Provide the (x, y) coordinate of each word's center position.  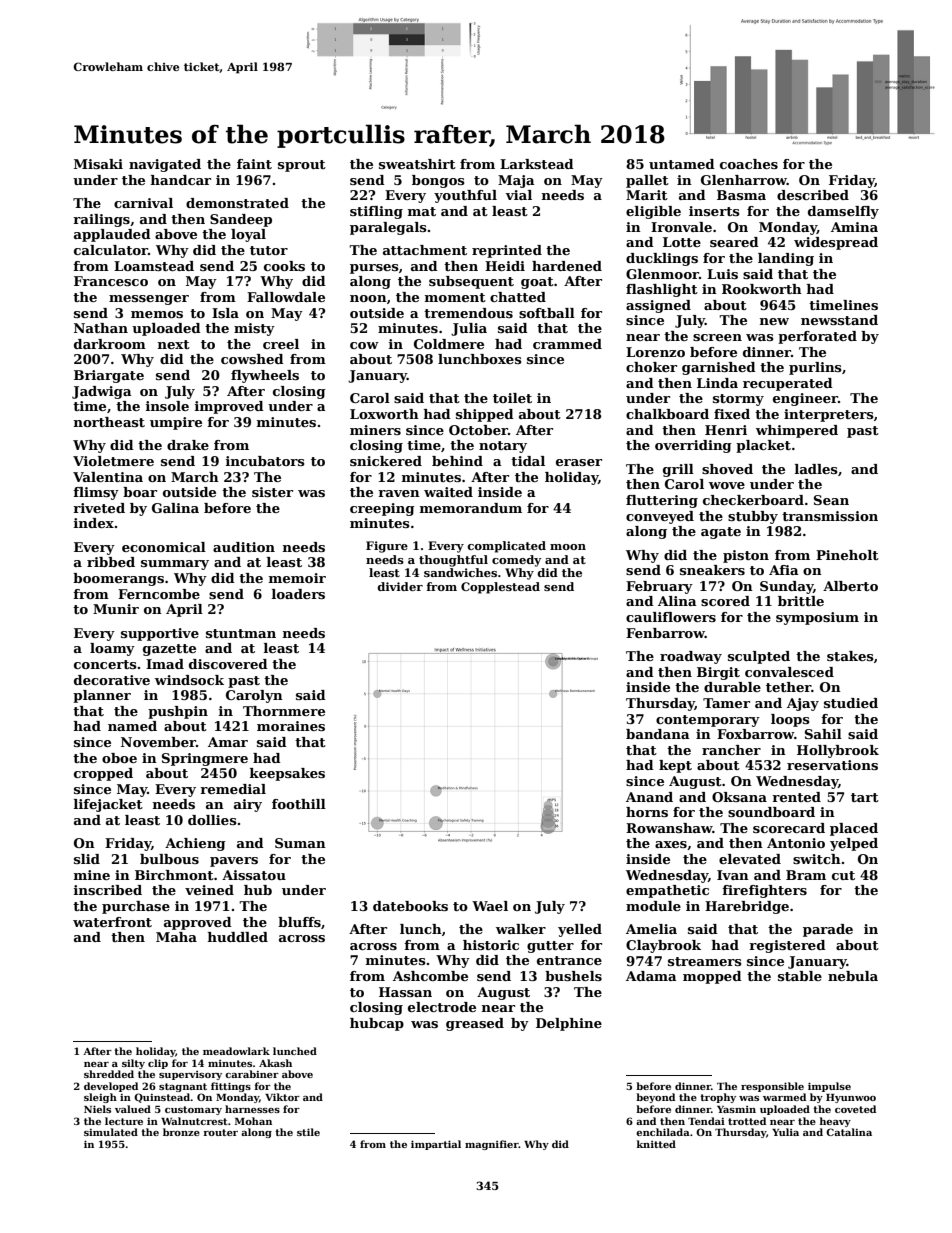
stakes (850, 656)
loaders (298, 594)
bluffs (299, 922)
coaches (749, 164)
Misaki (98, 164)
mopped (712, 977)
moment (455, 297)
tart (865, 797)
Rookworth (762, 289)
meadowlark (236, 1051)
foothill (299, 804)
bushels (573, 976)
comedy (517, 561)
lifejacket (108, 805)
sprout (302, 166)
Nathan (101, 328)
